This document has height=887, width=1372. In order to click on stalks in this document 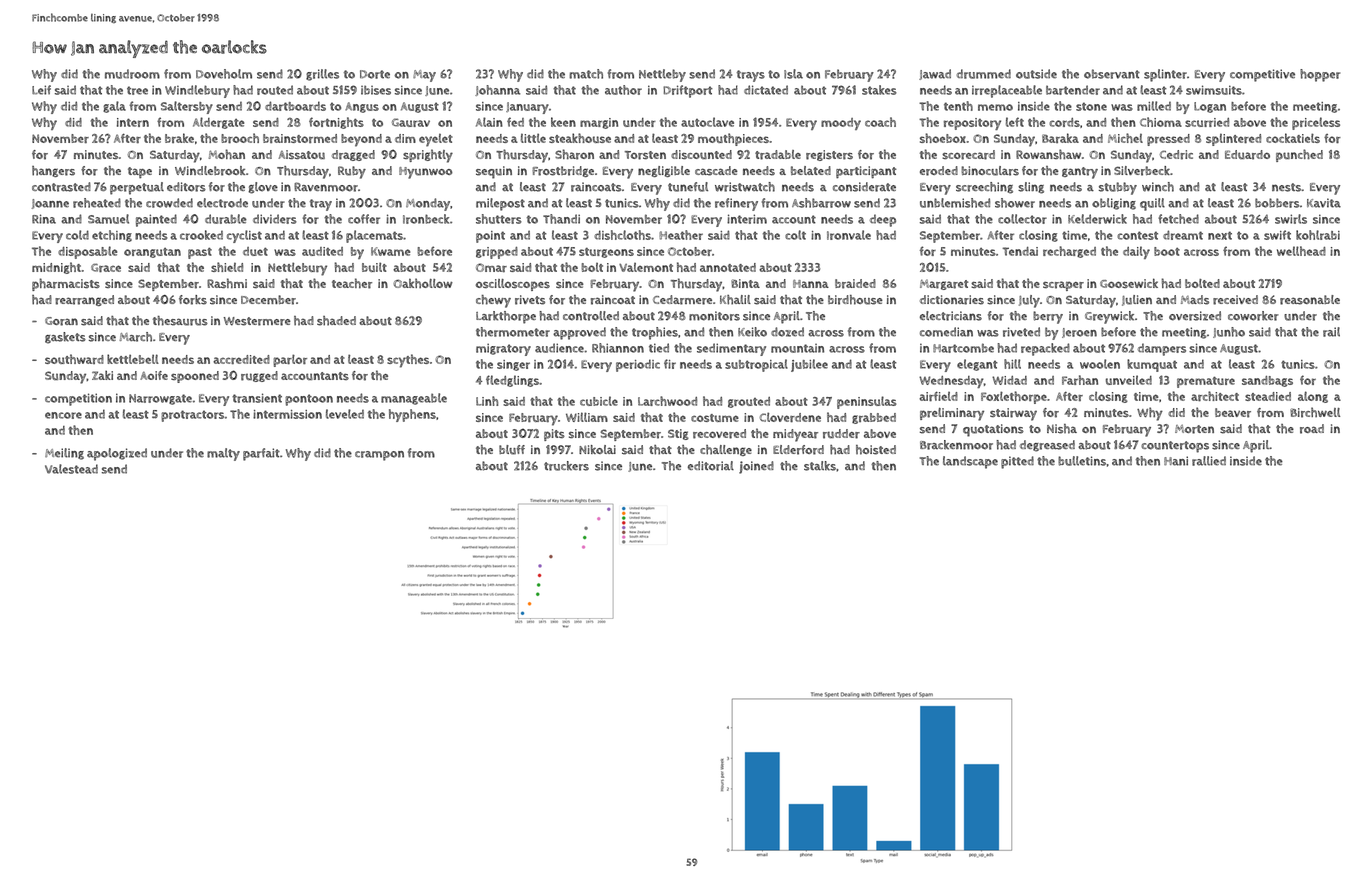, I will do `click(820, 466)`.
